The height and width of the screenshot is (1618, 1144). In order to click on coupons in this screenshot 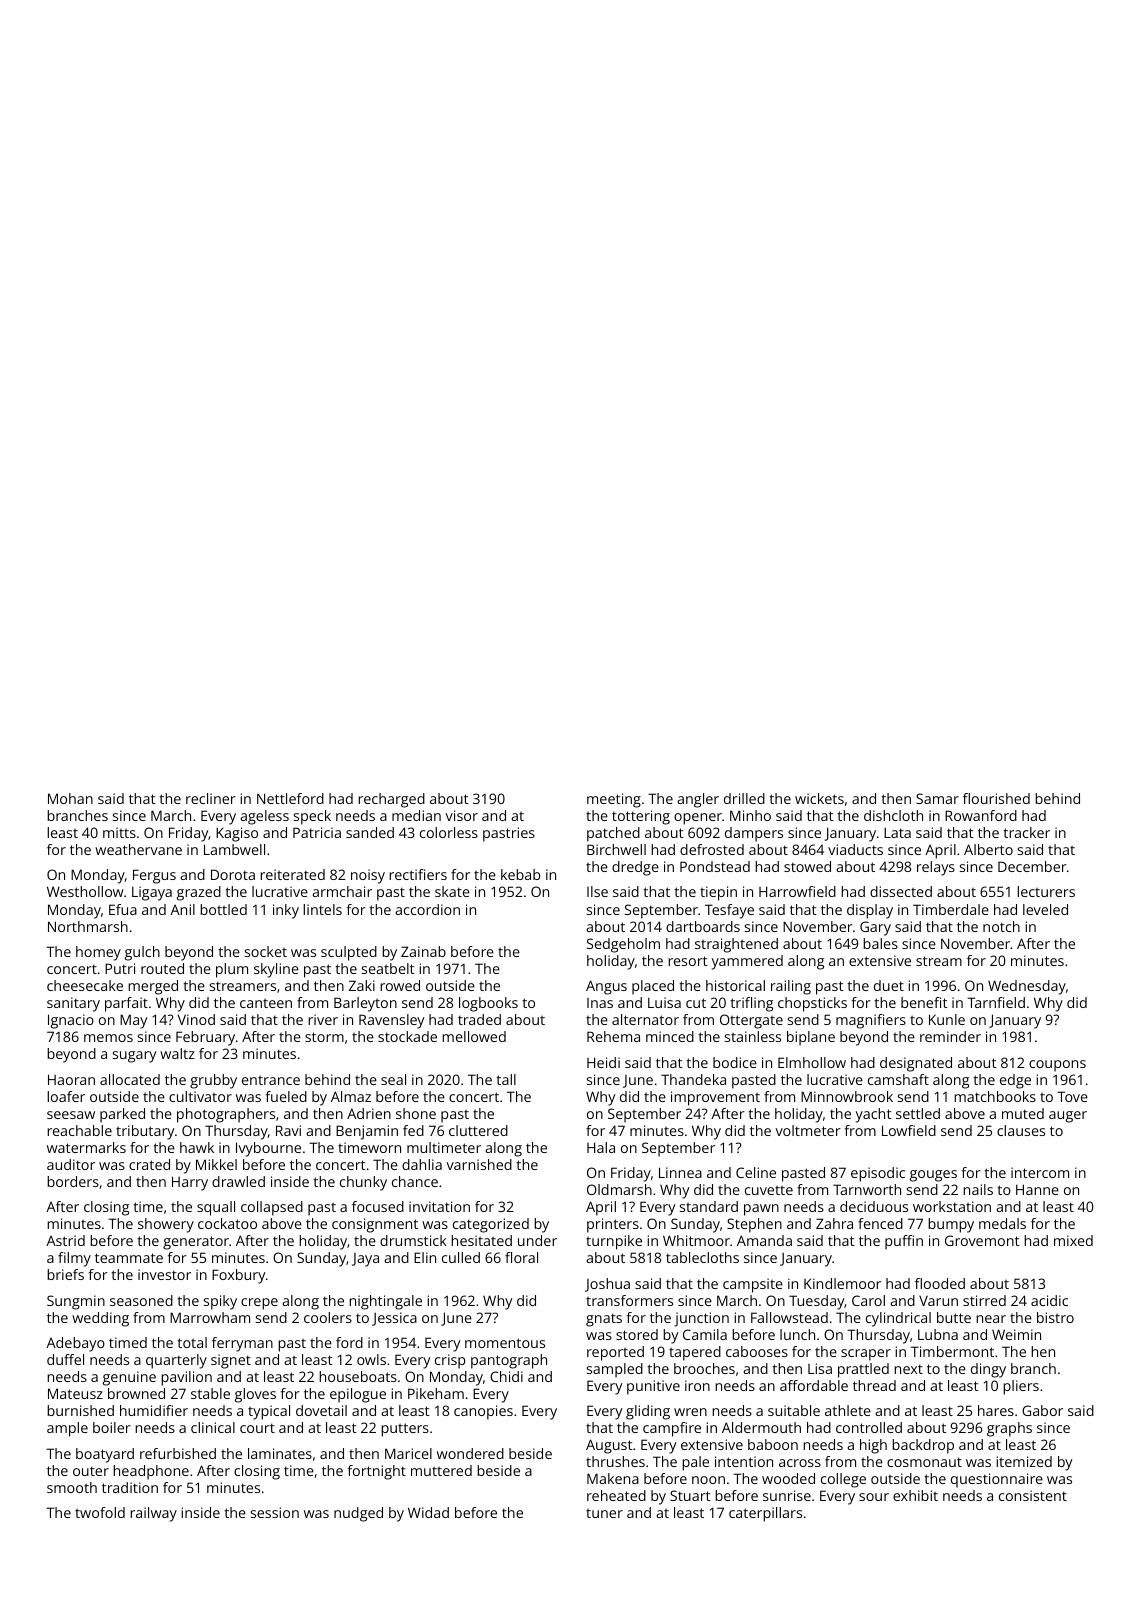, I will do `click(1057, 1066)`.
